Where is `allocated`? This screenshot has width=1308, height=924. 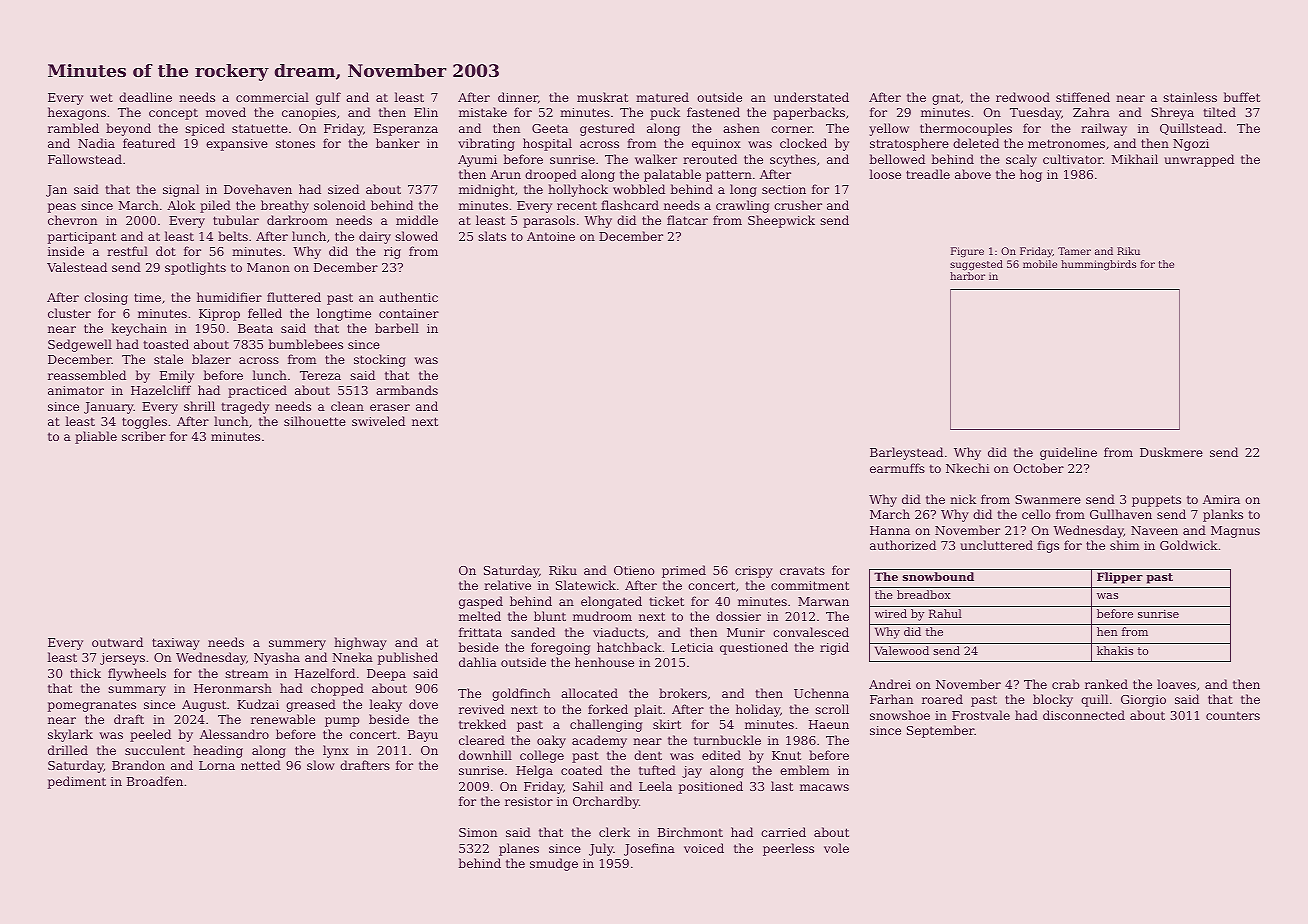 allocated is located at coordinates (589, 693).
